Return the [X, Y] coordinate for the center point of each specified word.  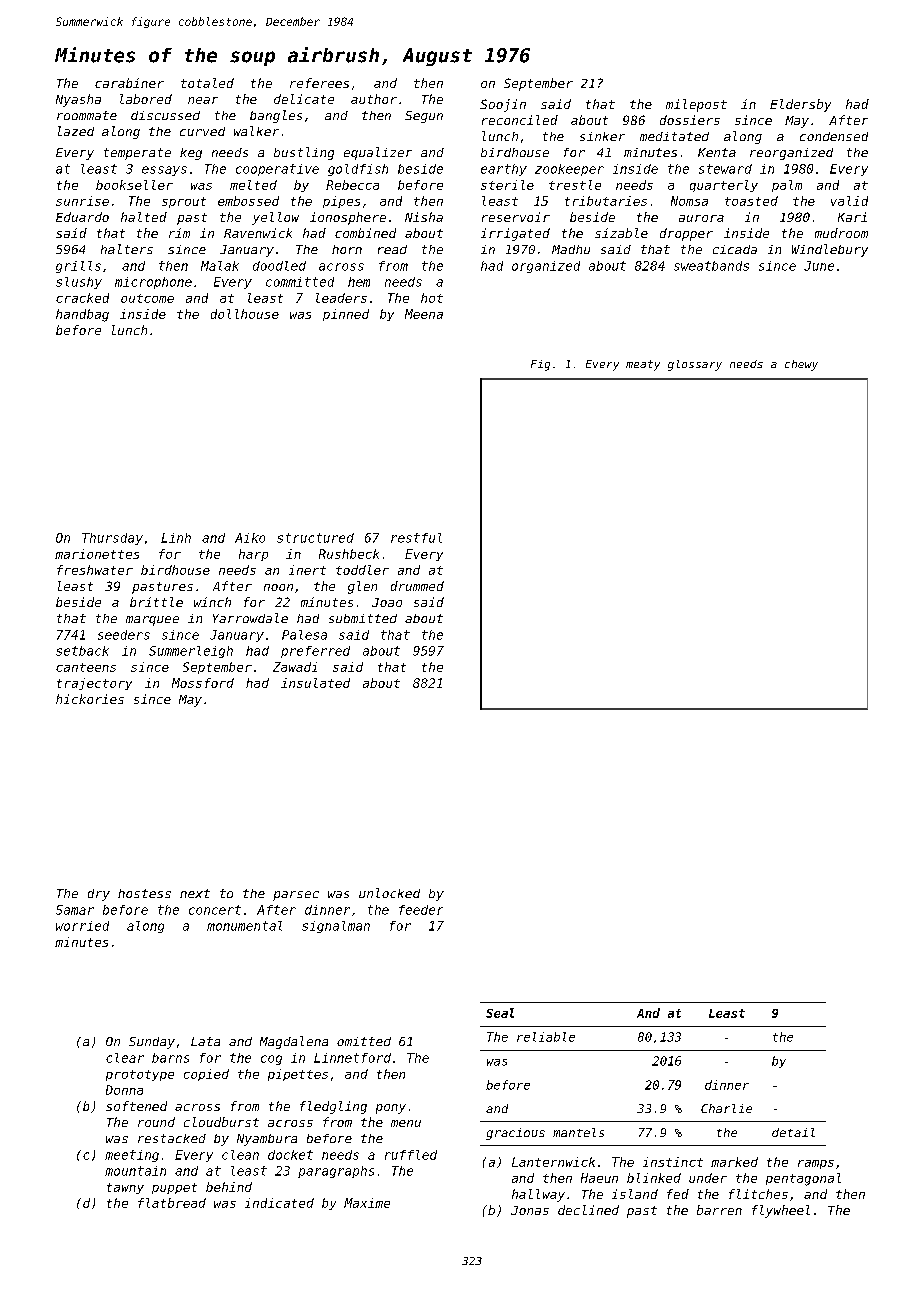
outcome [147, 298]
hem [359, 282]
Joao [387, 602]
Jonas [530, 1210]
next [195, 893]
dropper [686, 234]
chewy [801, 365]
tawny [125, 1188]
